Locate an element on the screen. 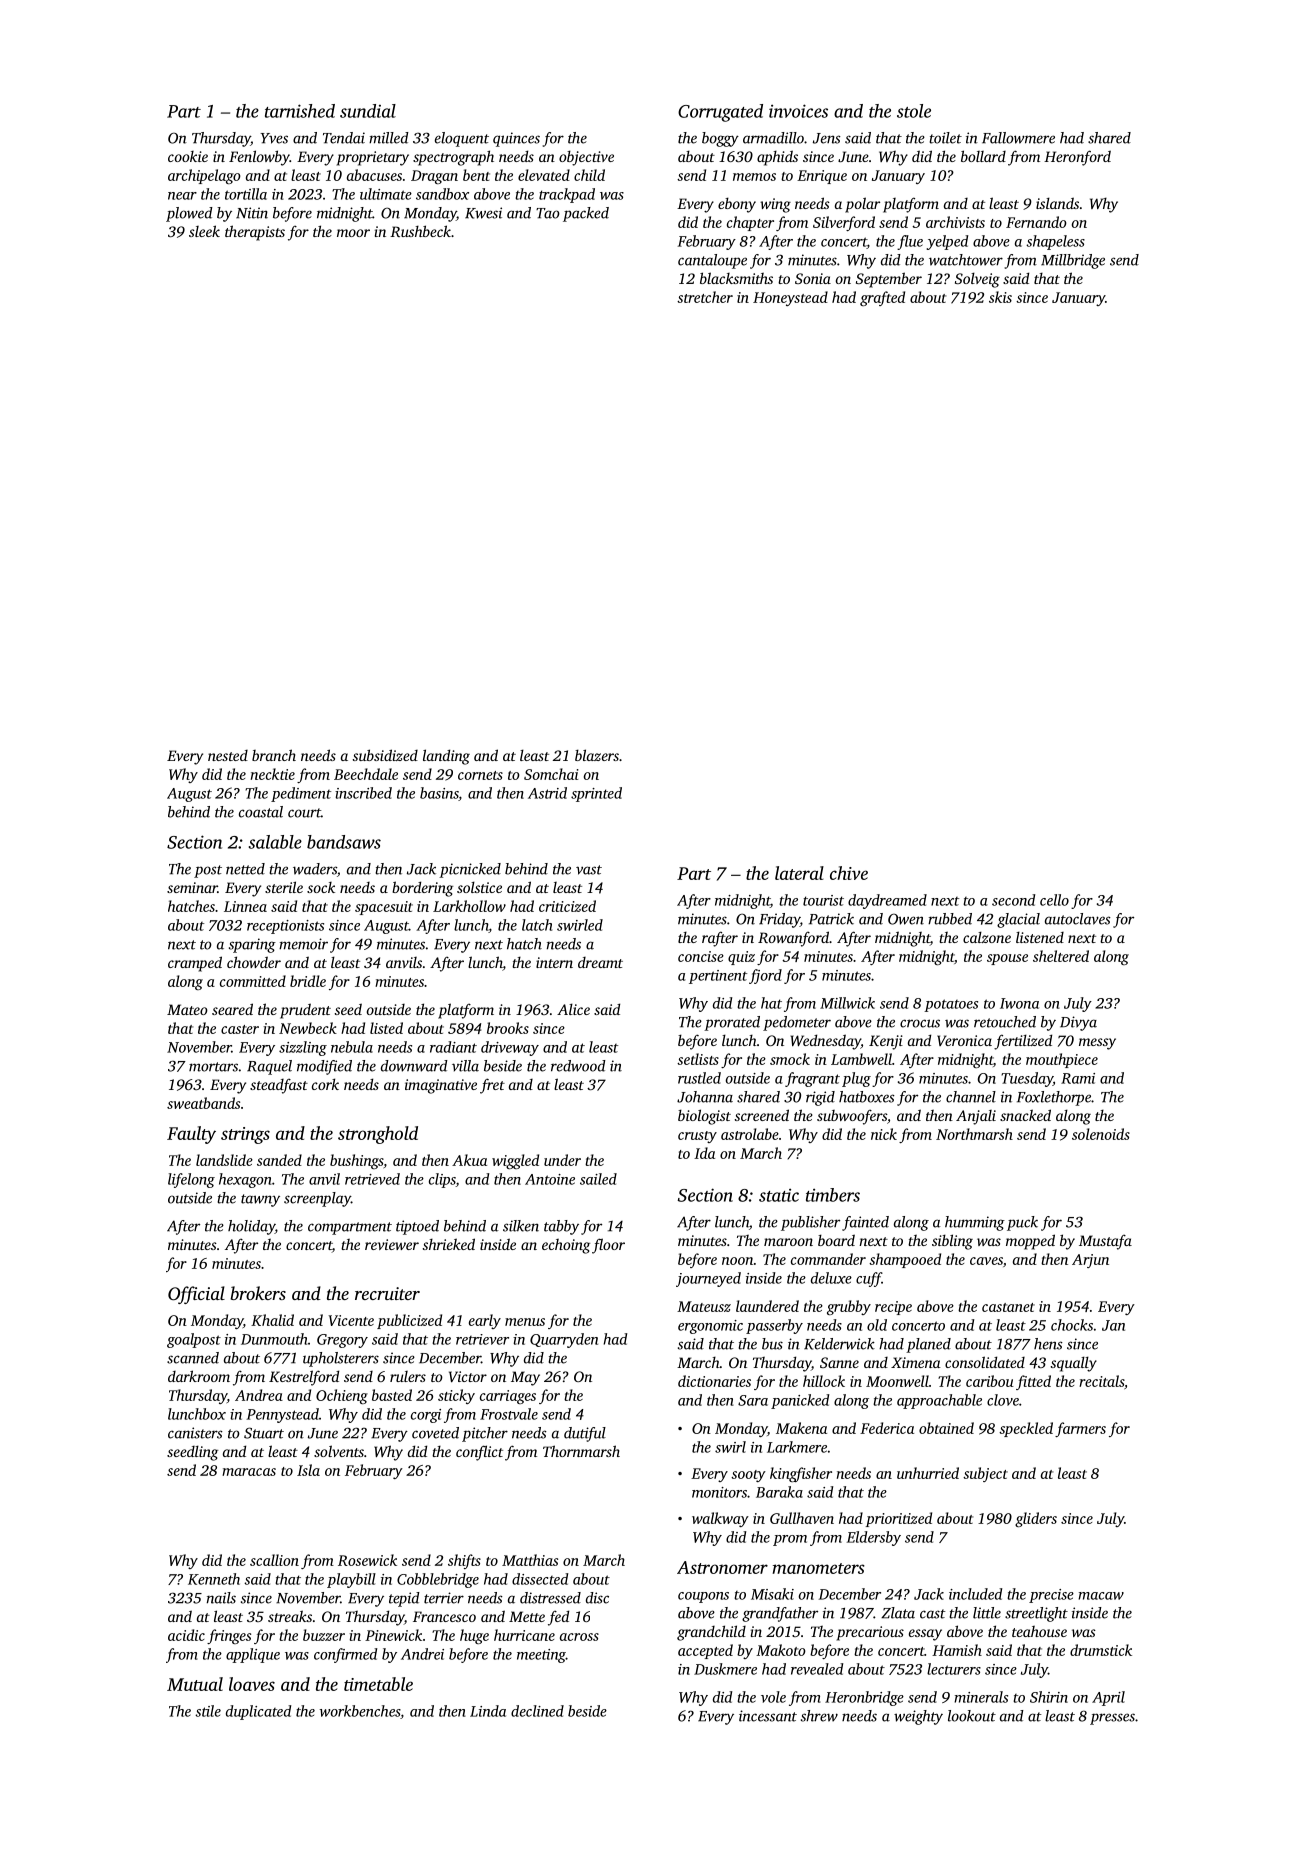 The height and width of the screenshot is (1849, 1307). Thornmarsh is located at coordinates (581, 1451).
